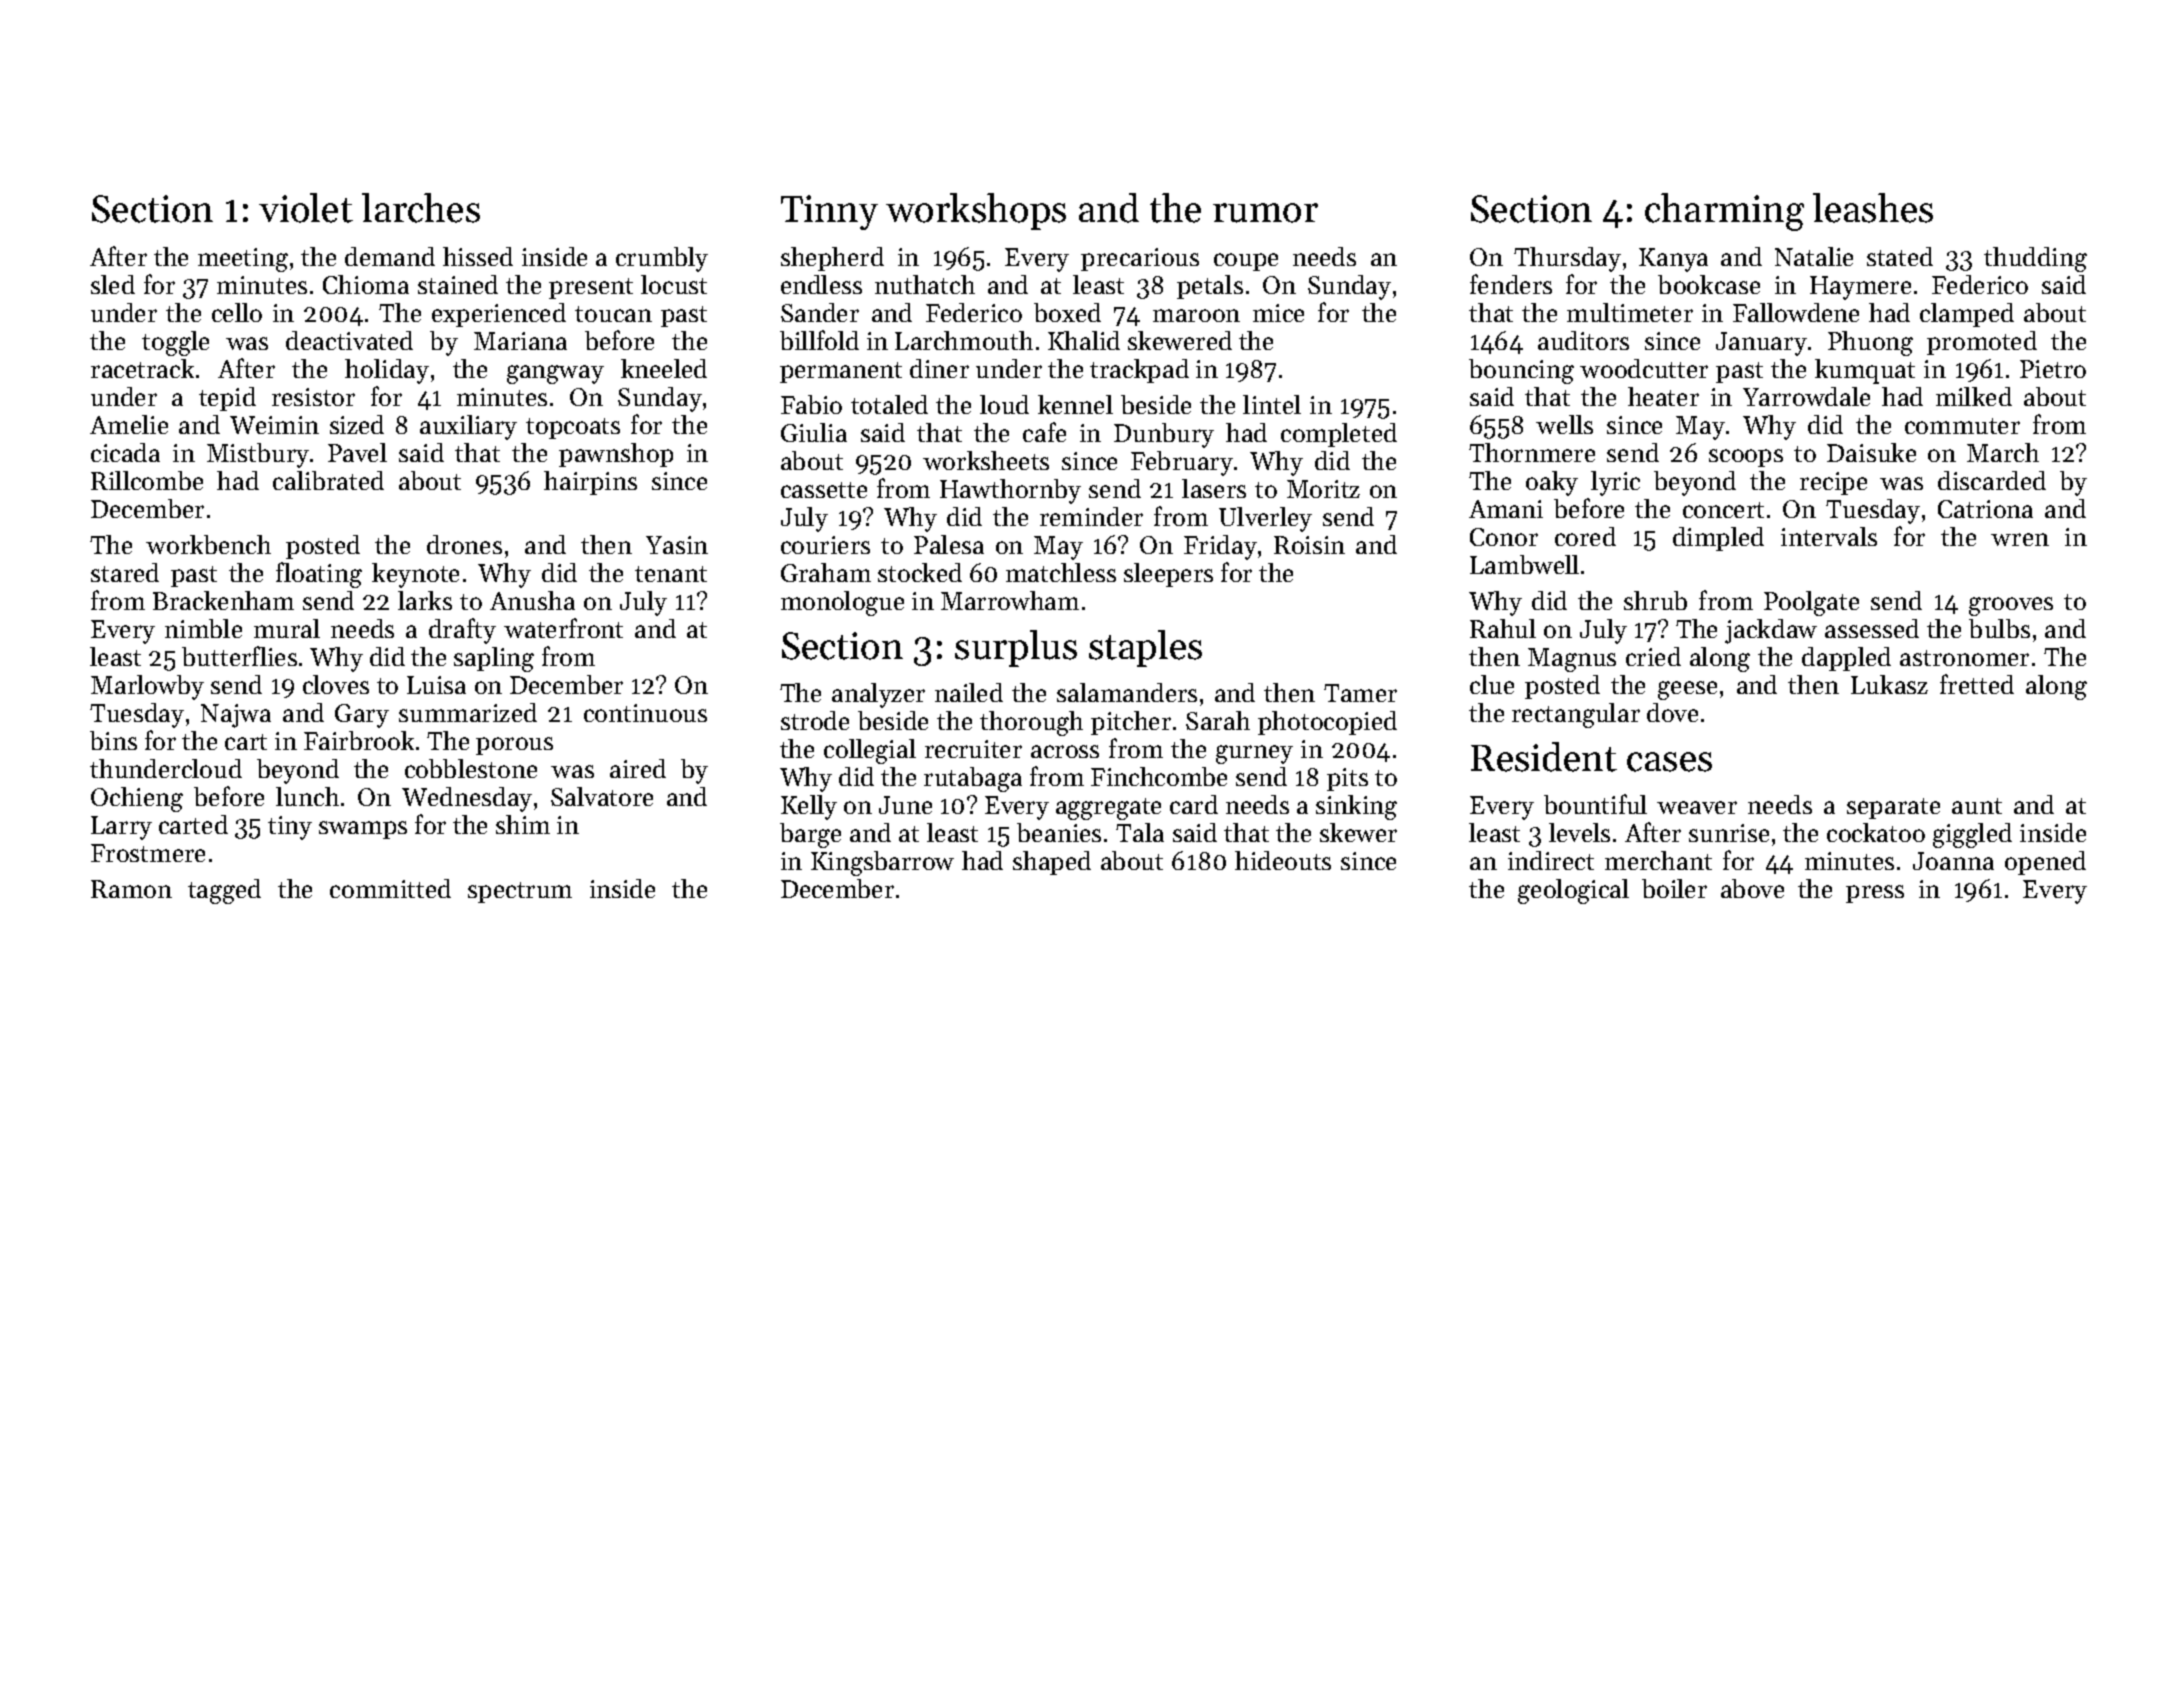  Describe the element at coordinates (1265, 213) in the screenshot. I see `rumor` at that location.
